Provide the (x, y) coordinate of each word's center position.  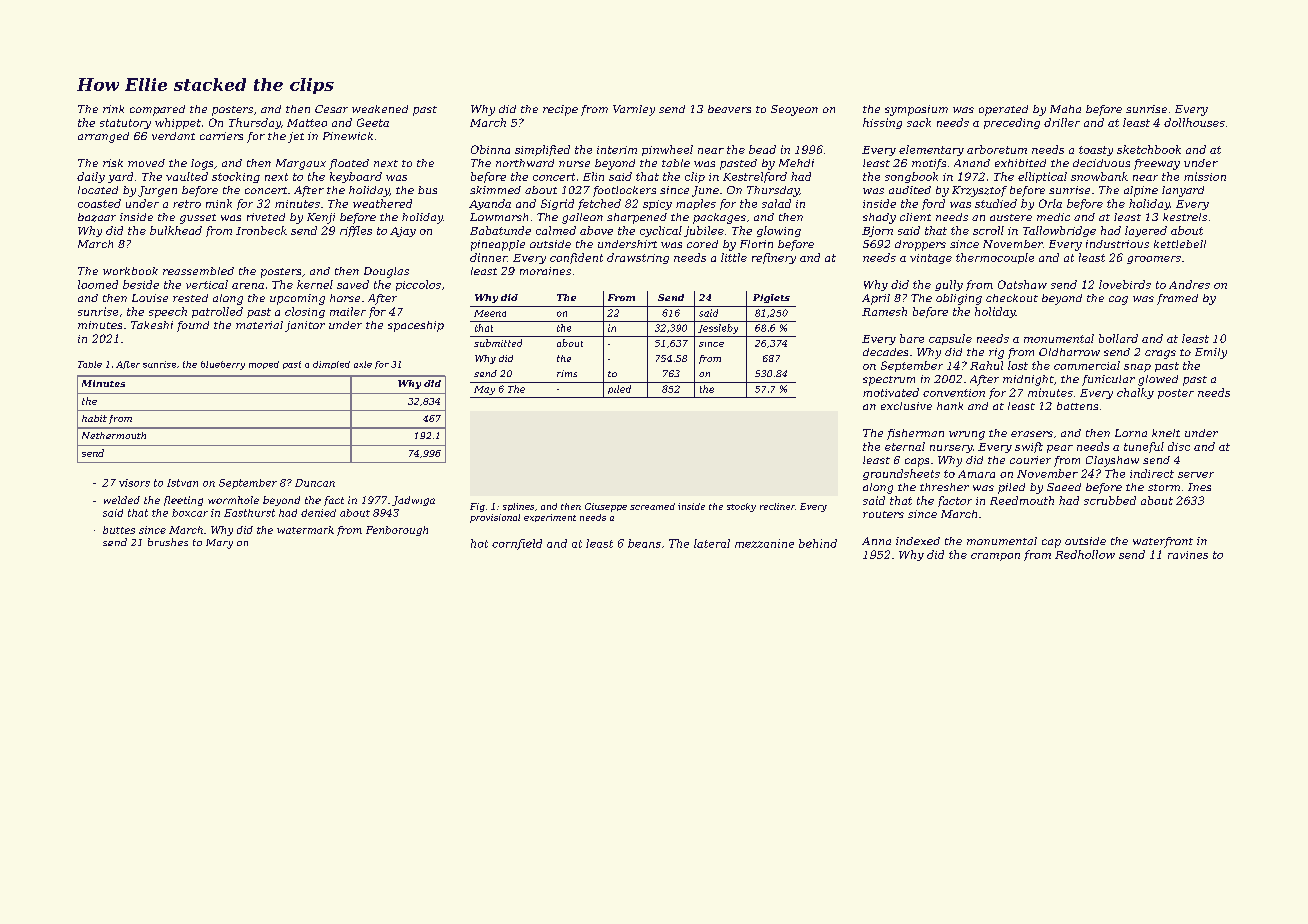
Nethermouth (114, 435)
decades (885, 352)
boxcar (190, 513)
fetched (599, 204)
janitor (305, 326)
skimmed (495, 190)
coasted (99, 203)
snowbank (1099, 176)
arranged (103, 137)
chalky (1135, 393)
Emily (1211, 353)
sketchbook (1149, 149)
